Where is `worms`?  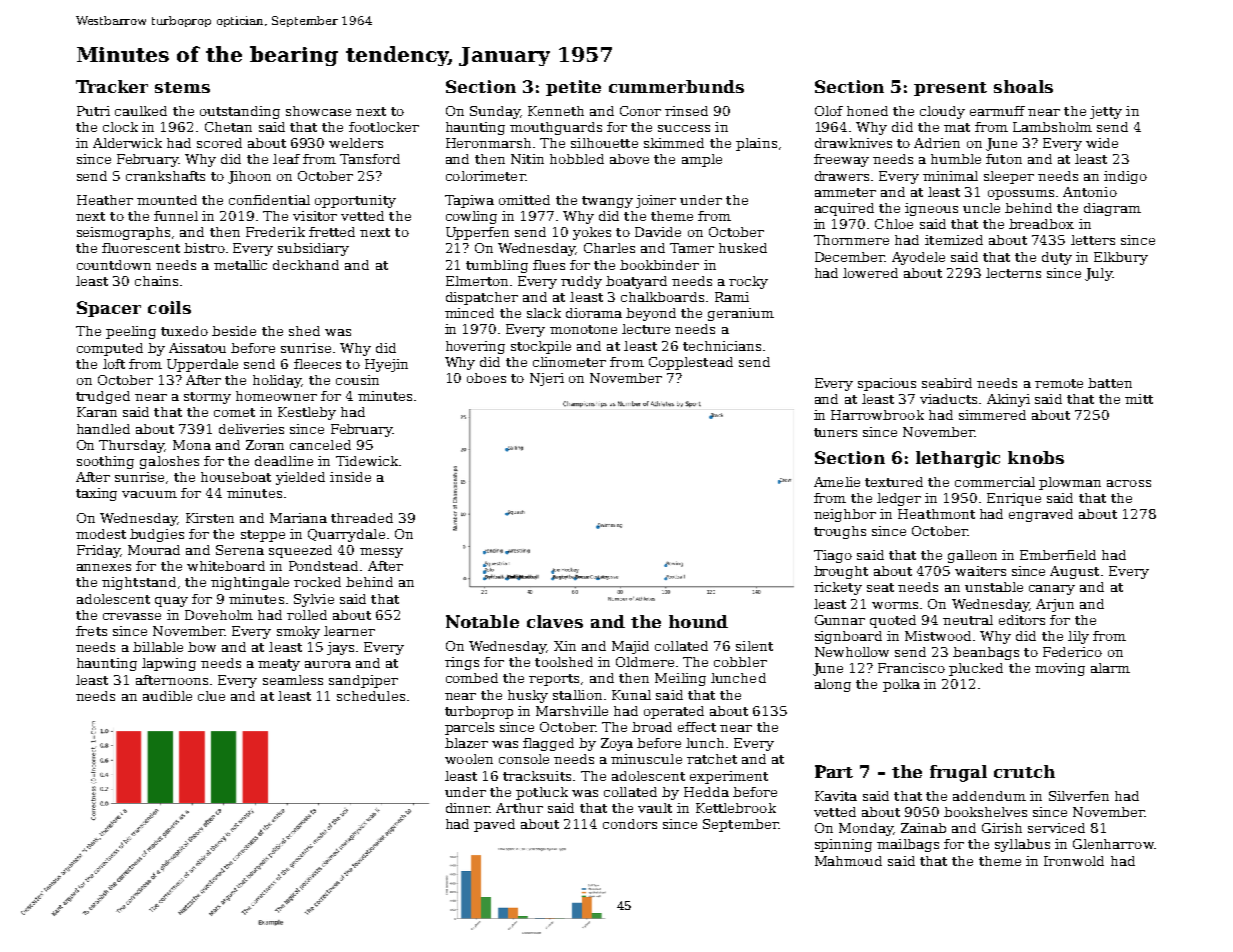
worms is located at coordinates (895, 605).
